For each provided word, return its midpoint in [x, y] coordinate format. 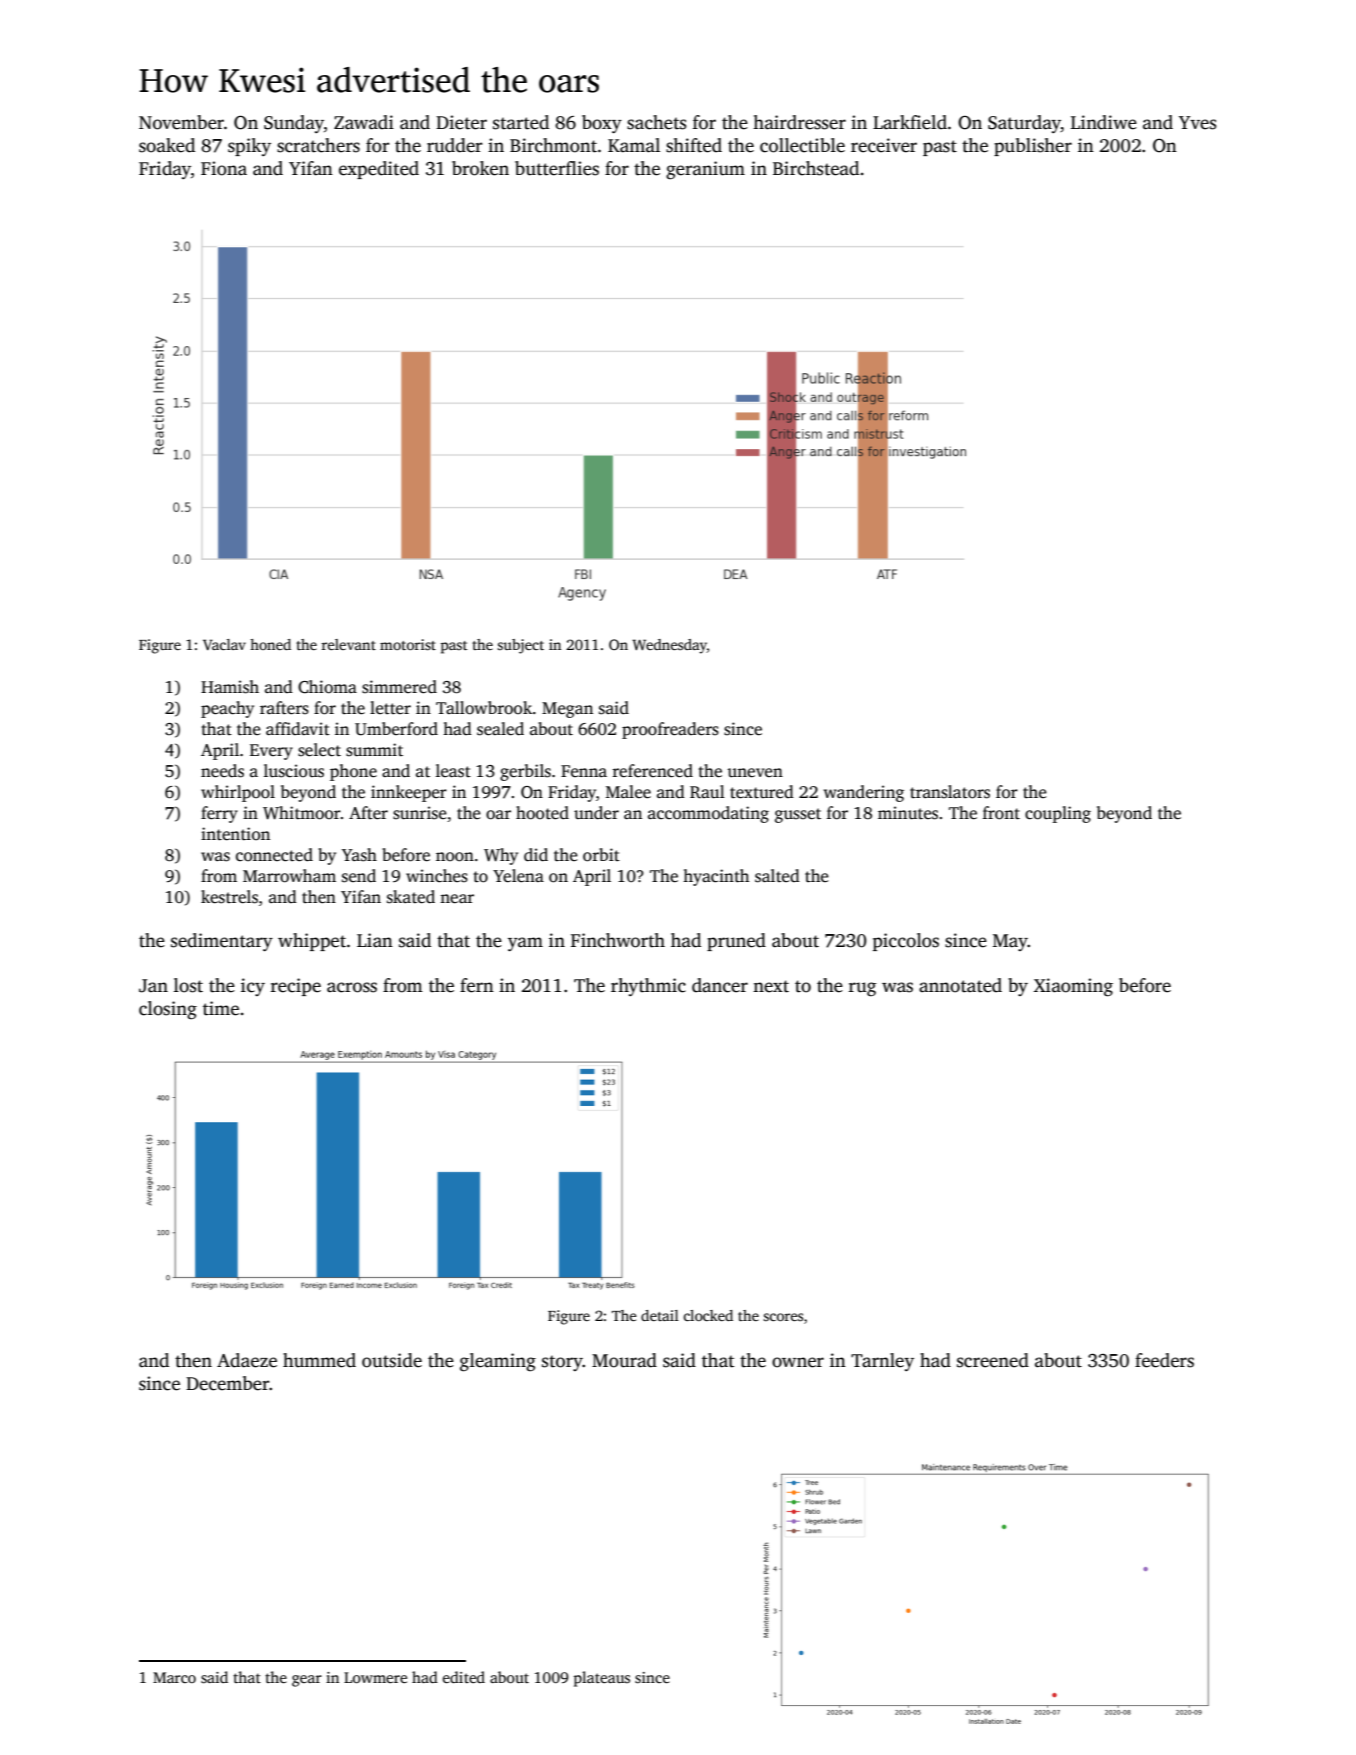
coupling [1058, 814]
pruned [736, 942]
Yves [1197, 123]
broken [480, 168]
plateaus [602, 1679]
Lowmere [375, 1677]
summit [374, 750]
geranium [705, 170]
